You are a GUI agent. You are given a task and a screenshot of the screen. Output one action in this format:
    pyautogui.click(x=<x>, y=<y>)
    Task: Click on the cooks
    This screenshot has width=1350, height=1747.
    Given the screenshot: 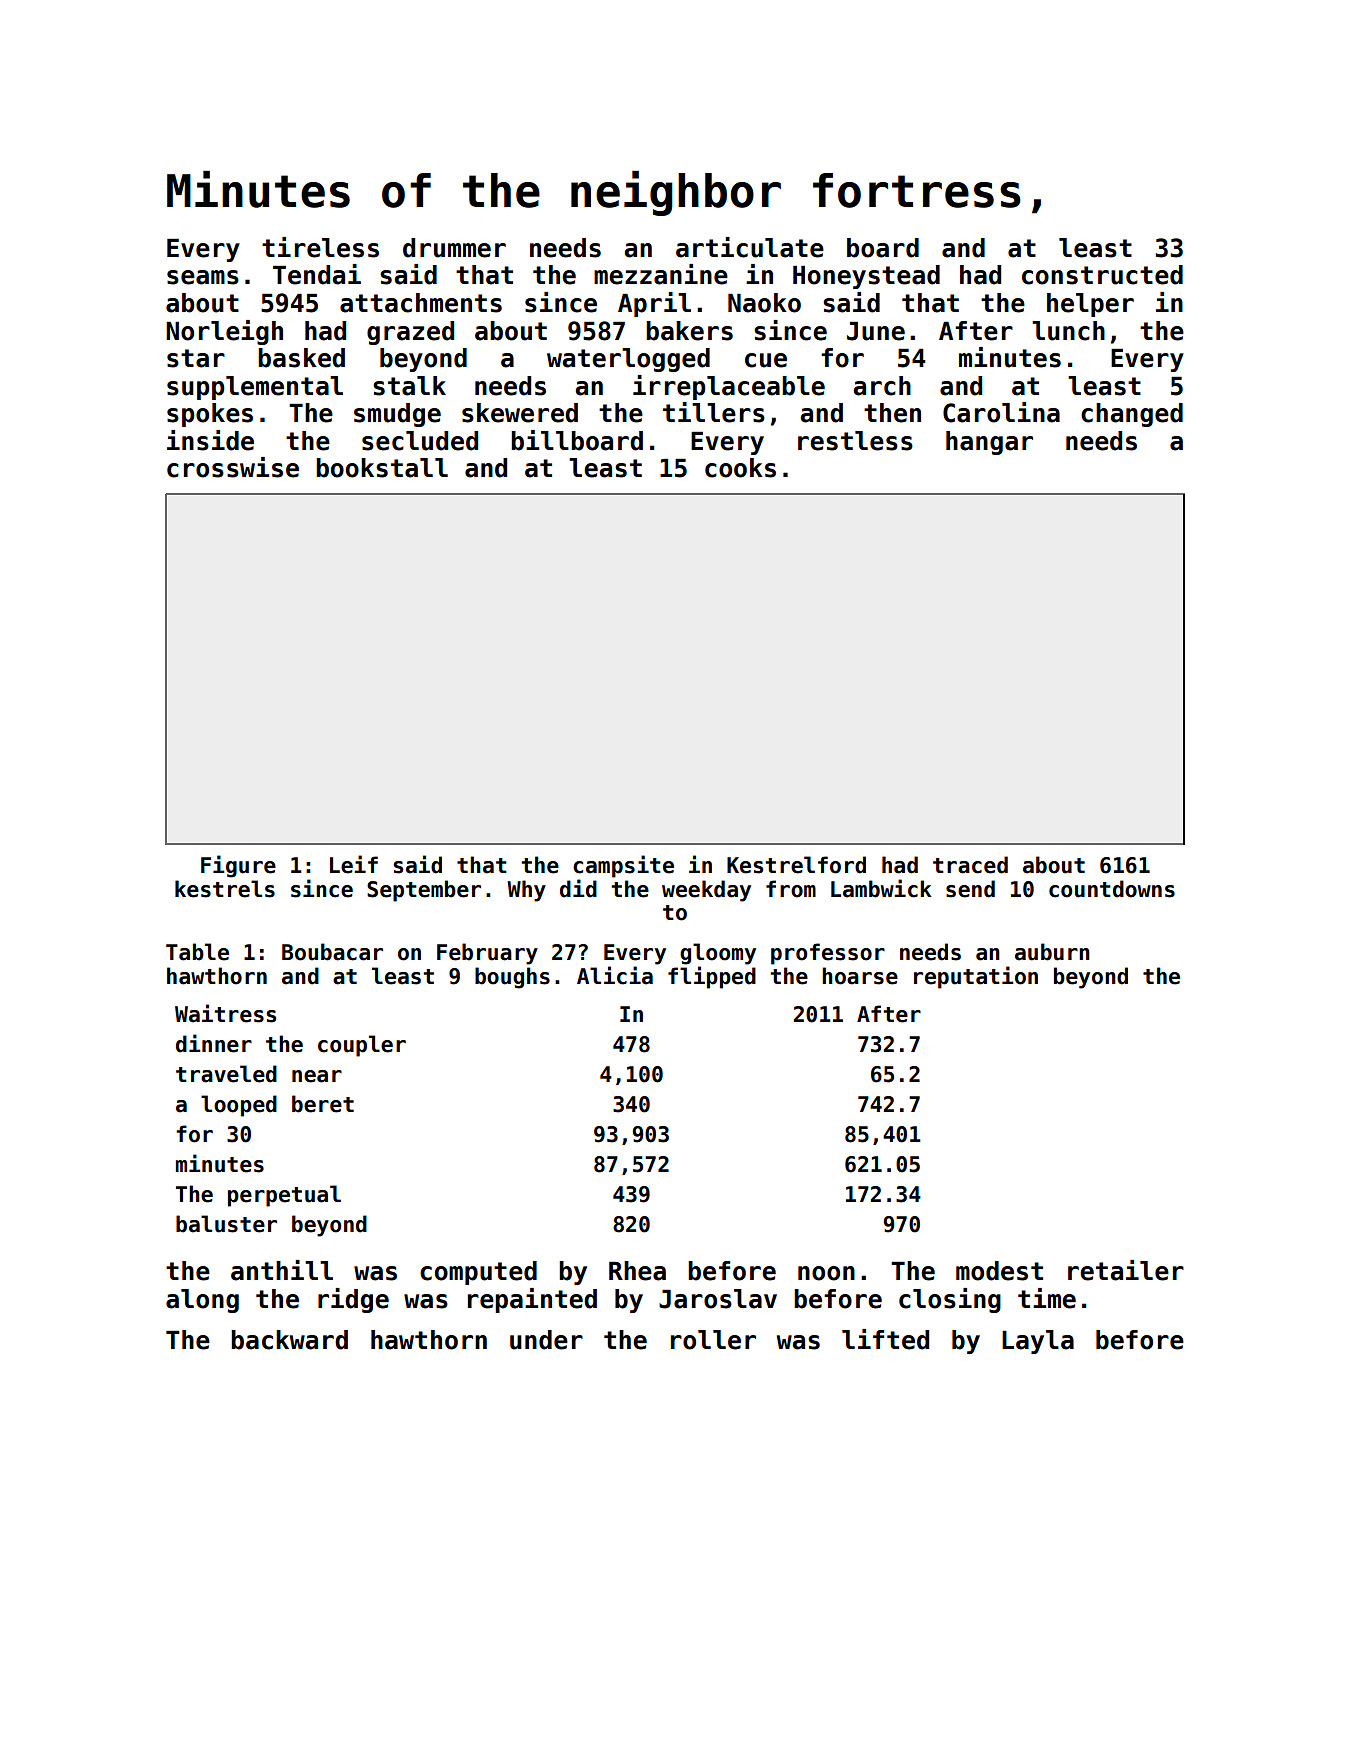 What is the action you would take?
    pyautogui.click(x=740, y=468)
